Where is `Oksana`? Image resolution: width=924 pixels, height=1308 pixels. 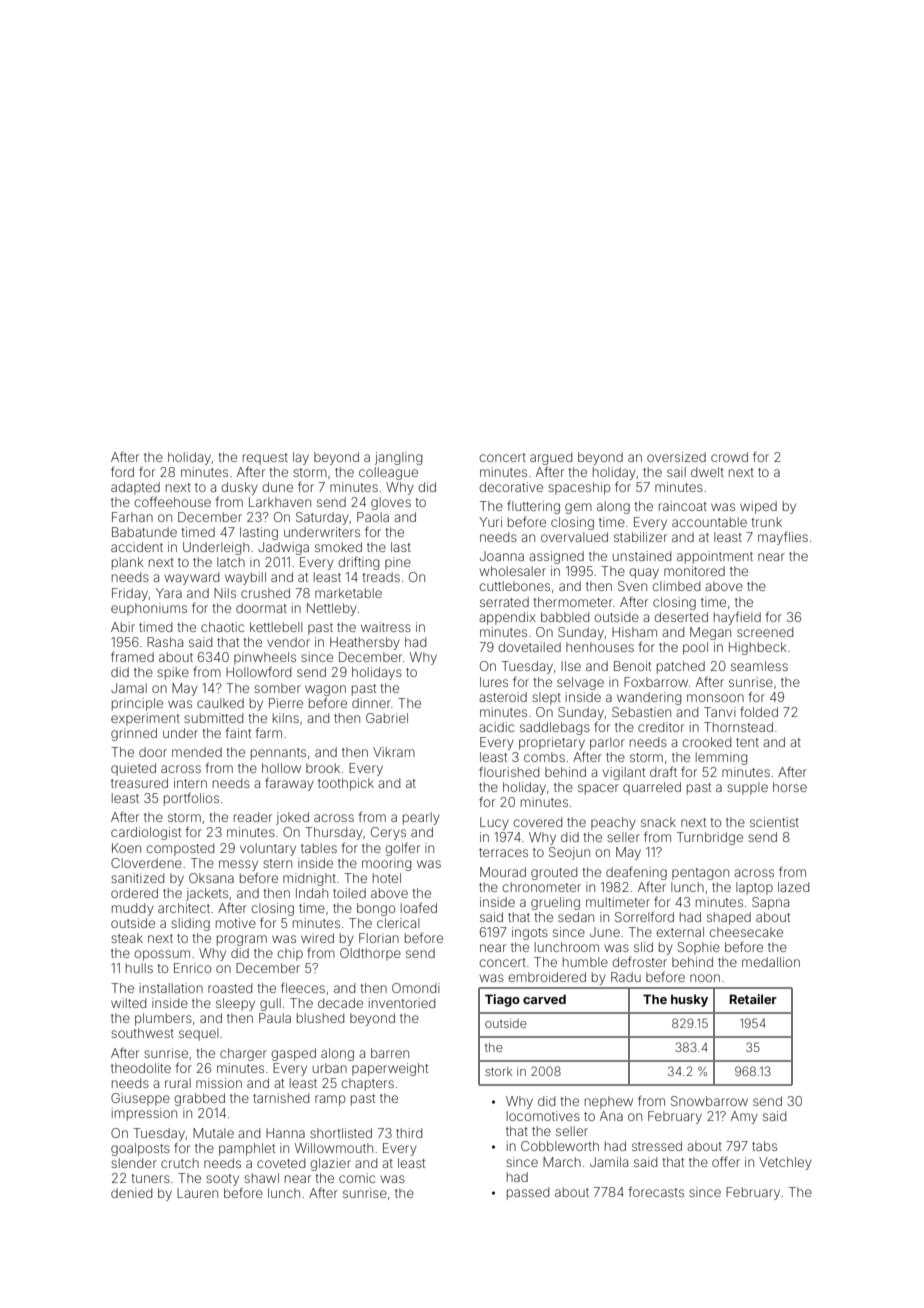
Oksana is located at coordinates (211, 878).
